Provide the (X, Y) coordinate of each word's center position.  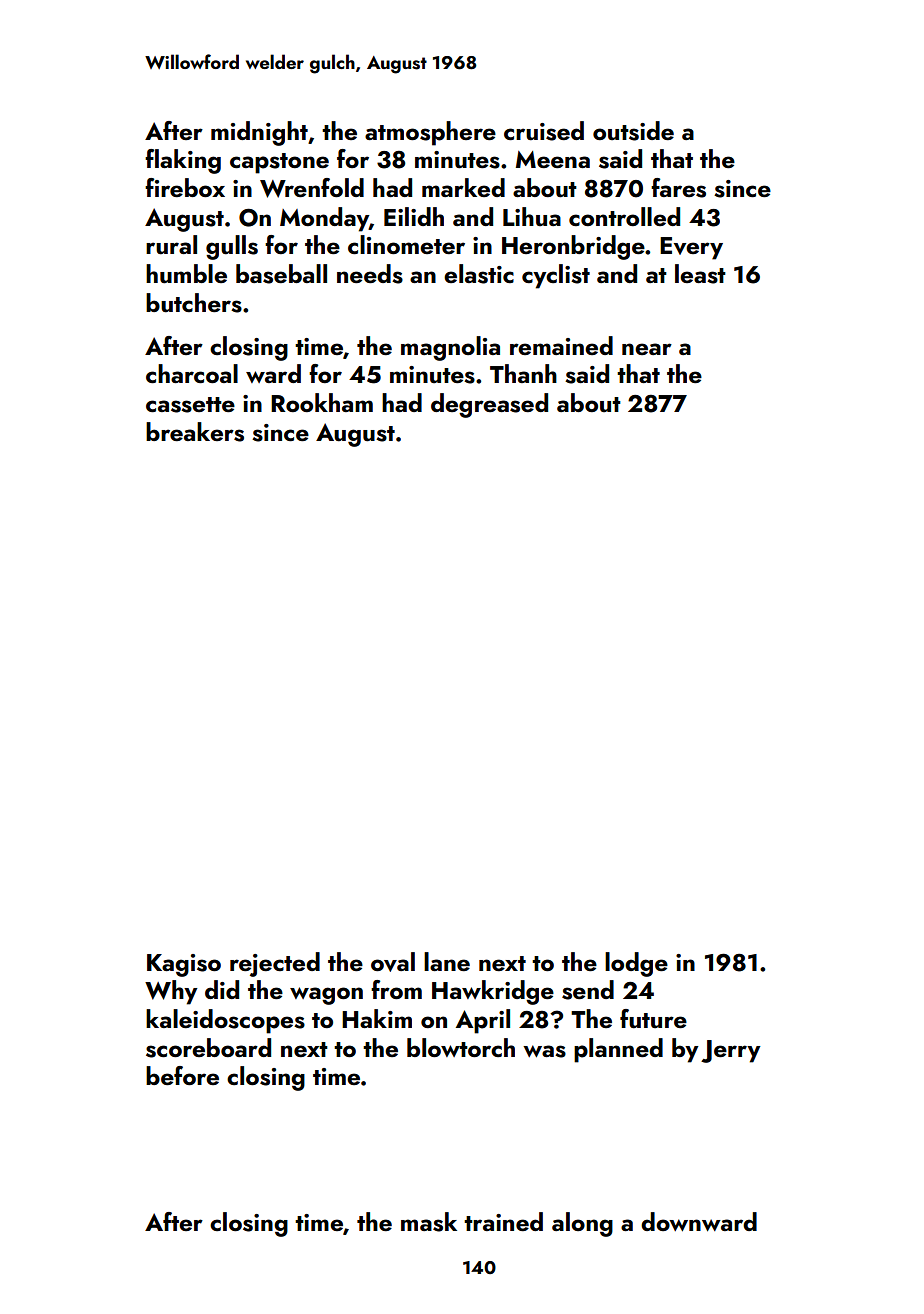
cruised (544, 131)
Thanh (523, 373)
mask (429, 1222)
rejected (275, 964)
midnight (259, 133)
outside (633, 131)
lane (447, 961)
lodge (636, 964)
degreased (489, 405)
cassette (190, 405)
